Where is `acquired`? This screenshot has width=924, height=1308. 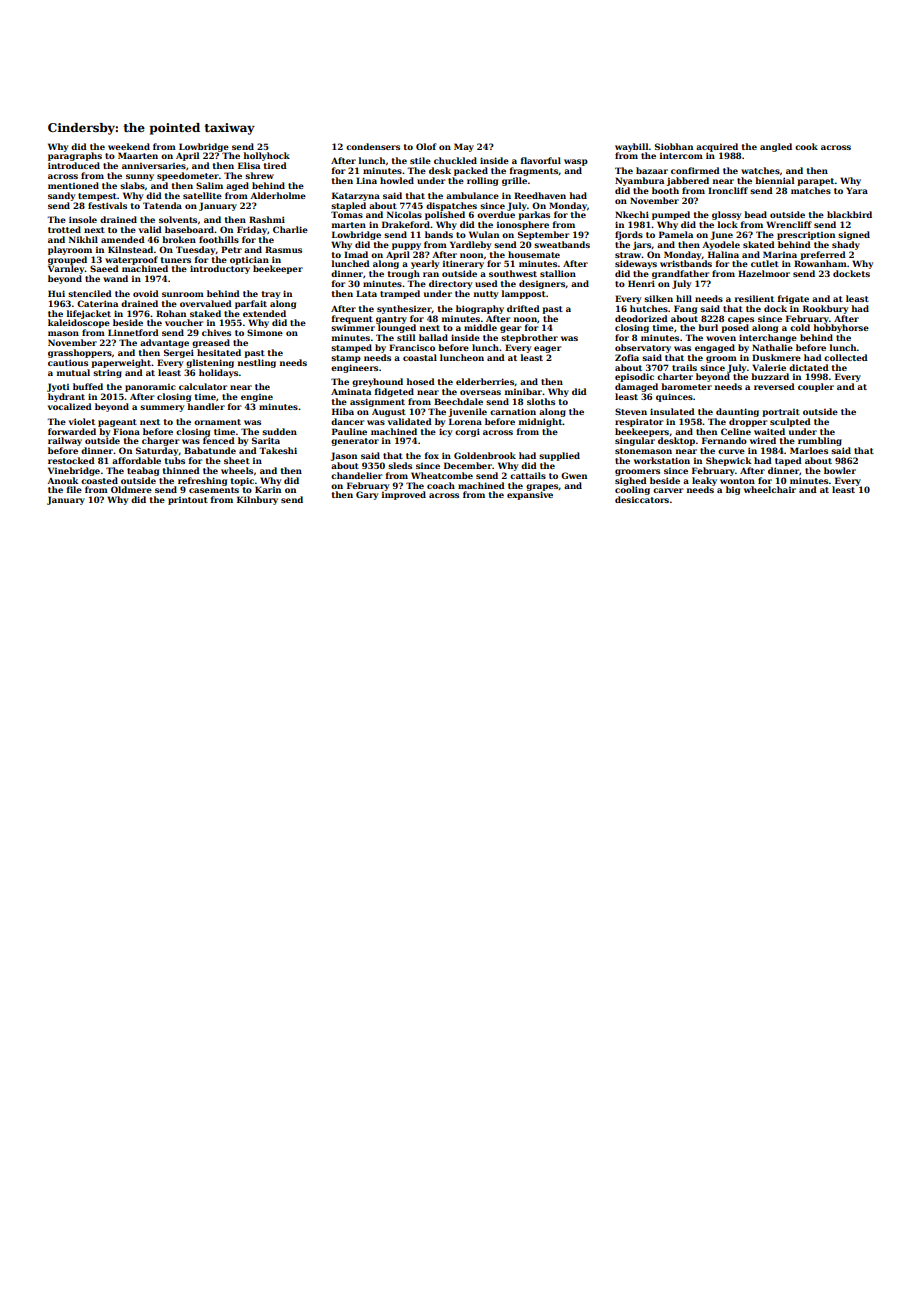 acquired is located at coordinates (717, 147).
